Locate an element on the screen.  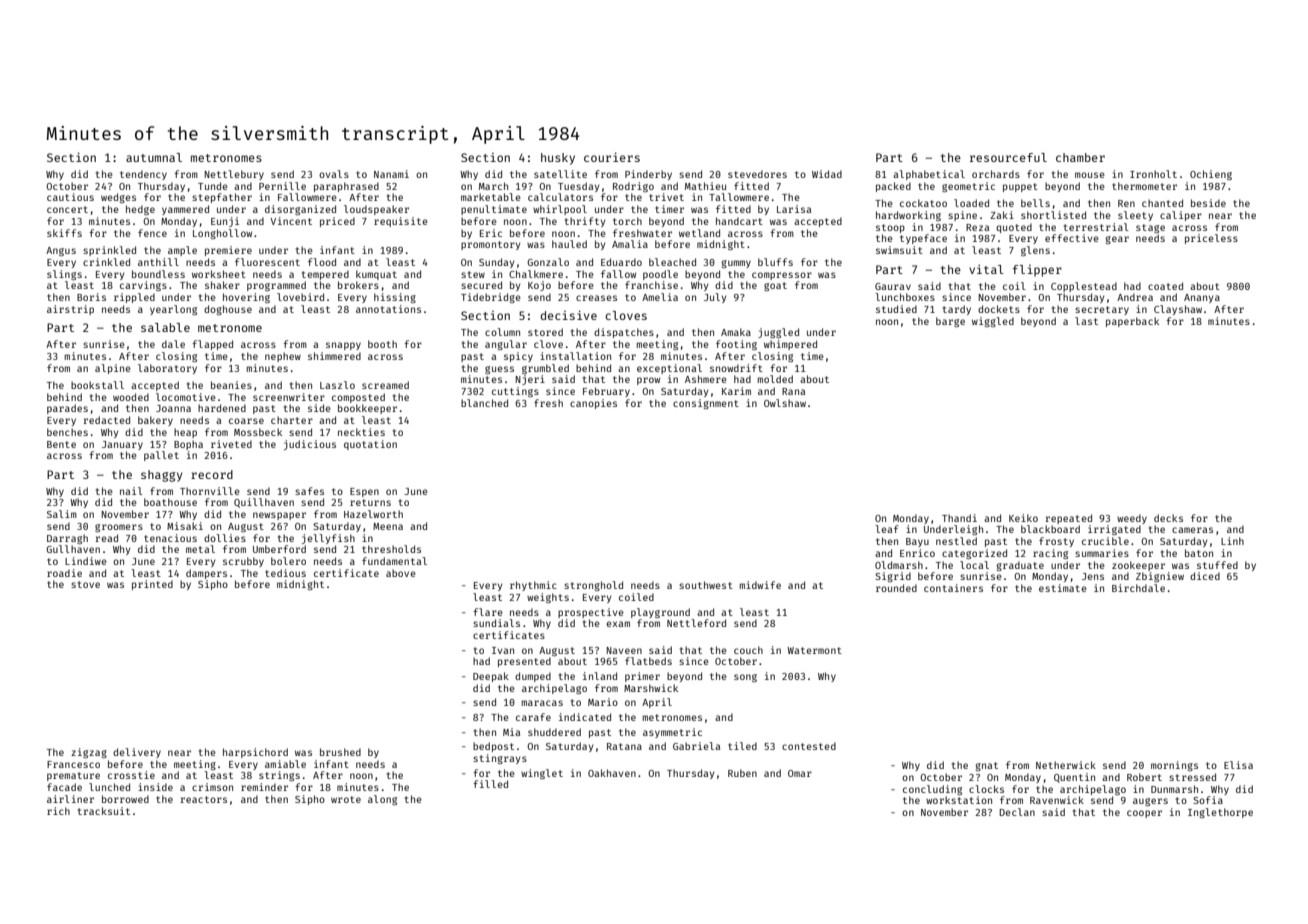
Omar is located at coordinates (800, 773).
